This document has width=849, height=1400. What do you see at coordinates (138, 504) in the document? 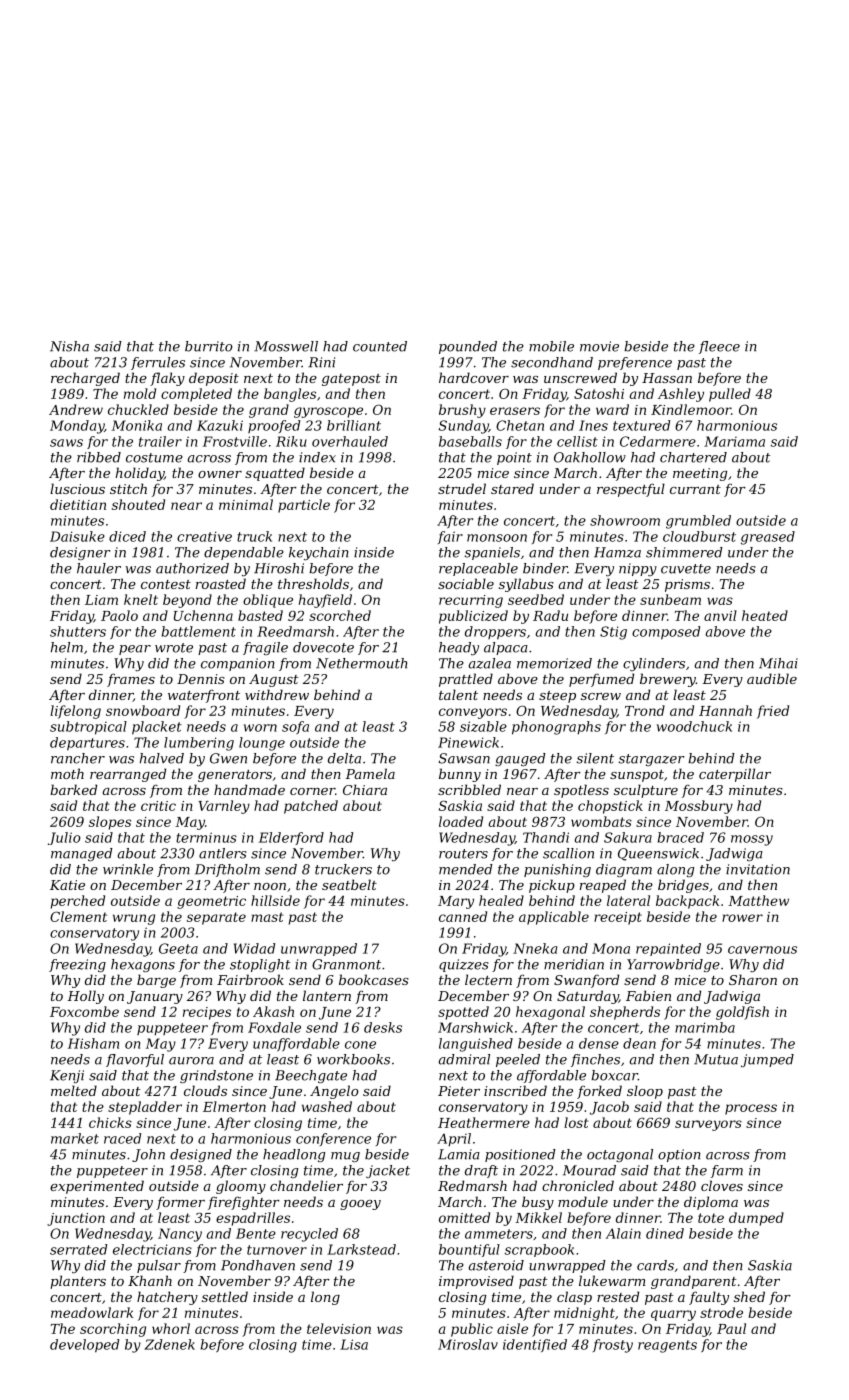
I see `shouted` at bounding box center [138, 504].
